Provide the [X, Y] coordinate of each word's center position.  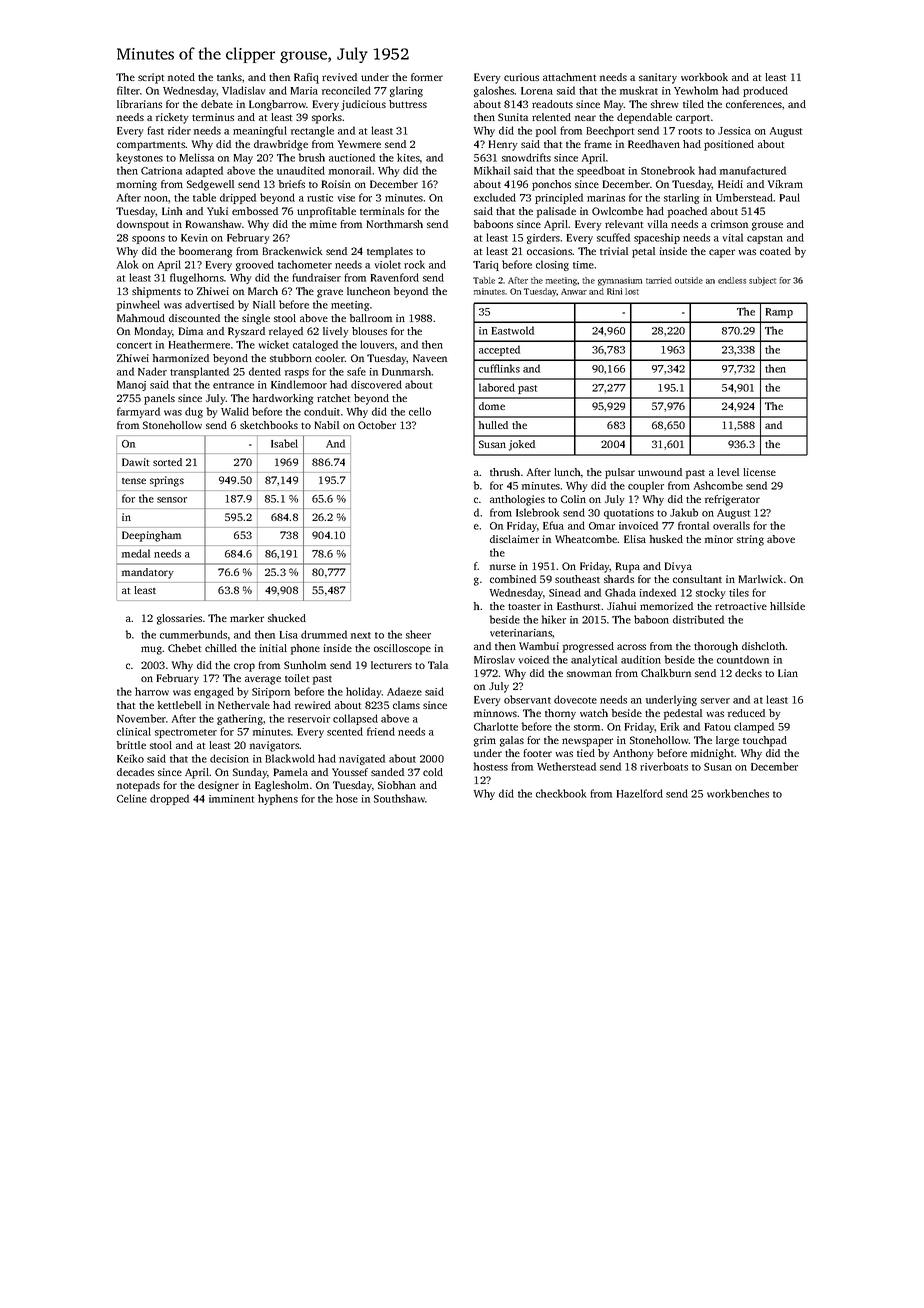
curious [521, 77]
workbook [704, 77]
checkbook [561, 793]
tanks [229, 77]
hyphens [278, 799]
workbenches [738, 793]
